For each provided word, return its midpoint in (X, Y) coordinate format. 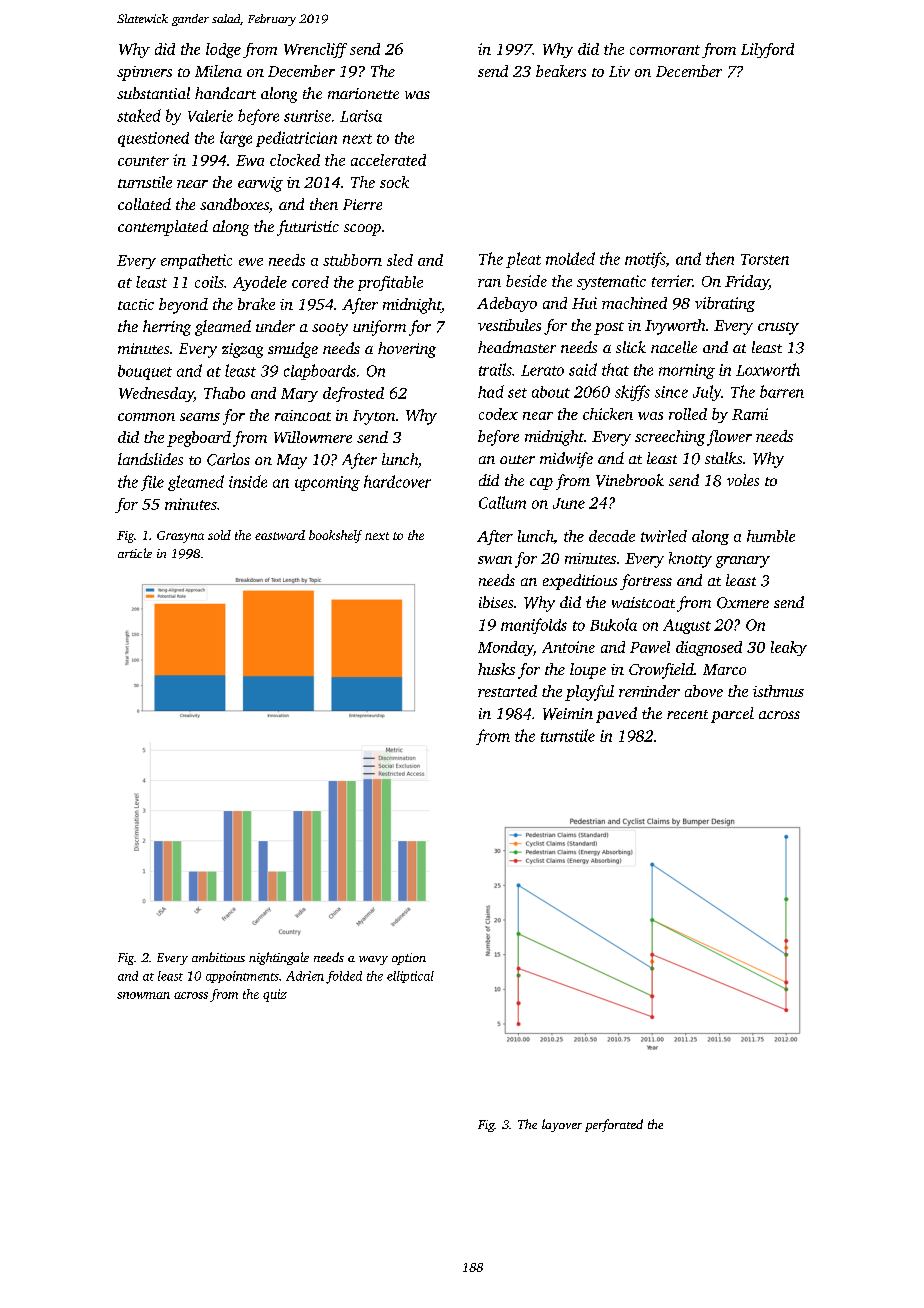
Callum (502, 502)
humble (771, 536)
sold (219, 535)
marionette (363, 93)
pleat (523, 260)
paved (616, 715)
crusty (778, 328)
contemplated (163, 228)
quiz (275, 995)
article (135, 553)
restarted (507, 691)
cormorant (665, 50)
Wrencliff (315, 50)
